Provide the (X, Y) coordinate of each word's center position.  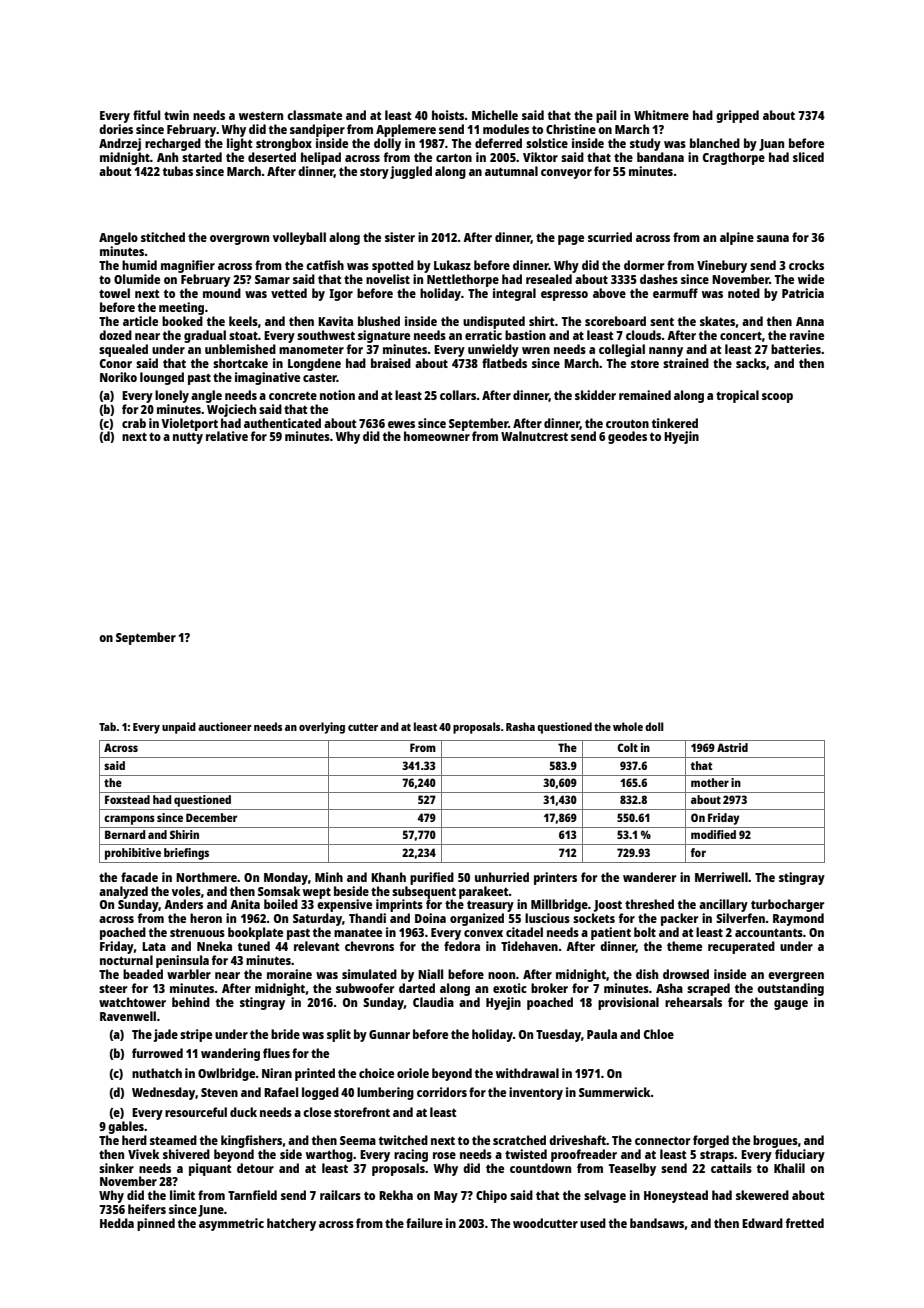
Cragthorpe (734, 158)
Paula (602, 1034)
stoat (243, 336)
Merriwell (721, 877)
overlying (322, 728)
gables (126, 1127)
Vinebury (722, 266)
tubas (178, 171)
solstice (547, 143)
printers (555, 878)
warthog (329, 1155)
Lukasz (452, 265)
